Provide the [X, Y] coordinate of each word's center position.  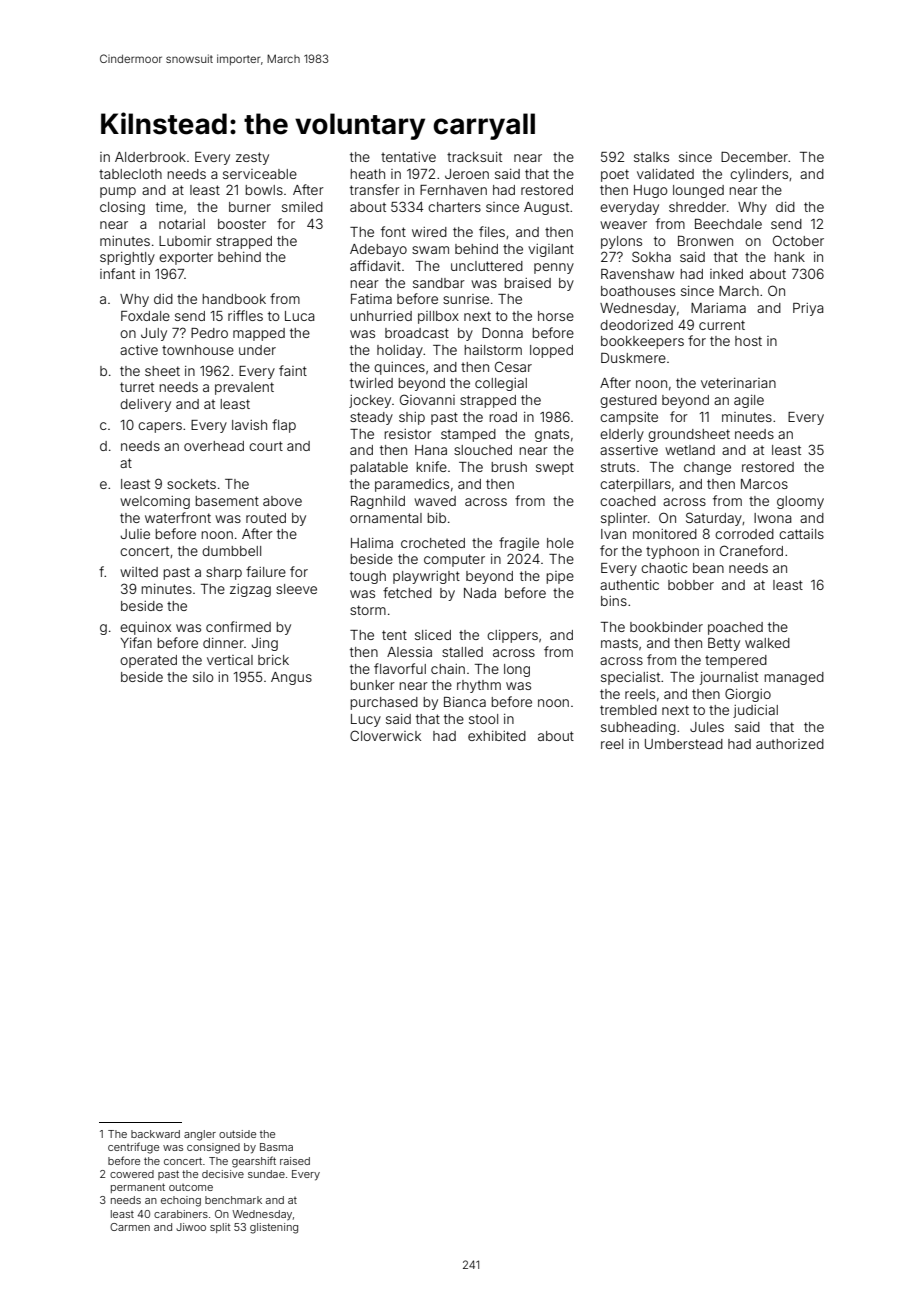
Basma [276, 1147]
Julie [135, 534]
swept [555, 468]
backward [155, 1134]
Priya [808, 309]
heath [367, 174]
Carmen [130, 1227]
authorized [790, 744]
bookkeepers [642, 342]
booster [242, 224]
